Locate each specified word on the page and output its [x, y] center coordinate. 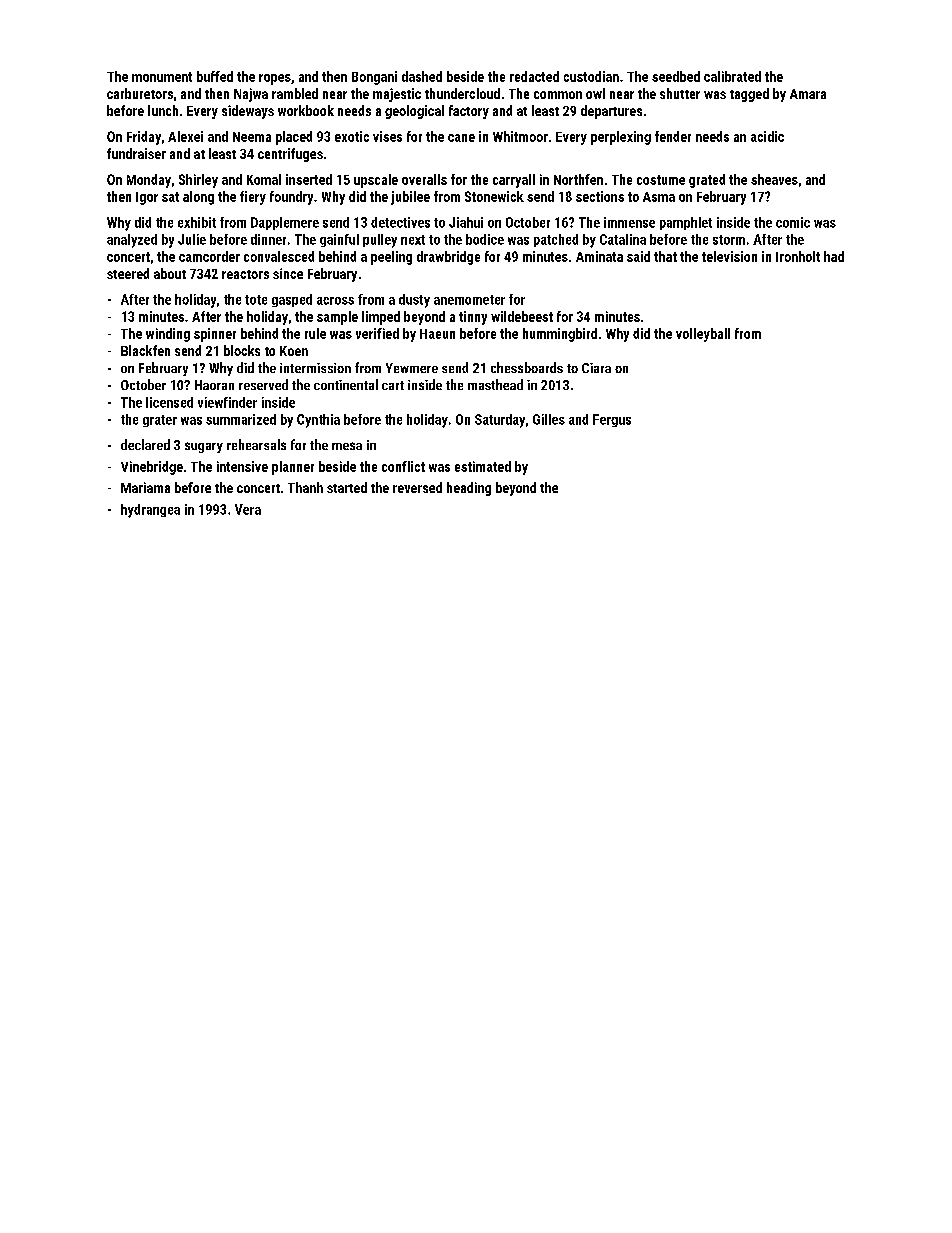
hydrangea [150, 511]
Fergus [612, 420]
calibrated [732, 76]
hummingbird [560, 335]
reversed [417, 487]
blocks [242, 350]
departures [611, 112]
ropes [275, 79]
